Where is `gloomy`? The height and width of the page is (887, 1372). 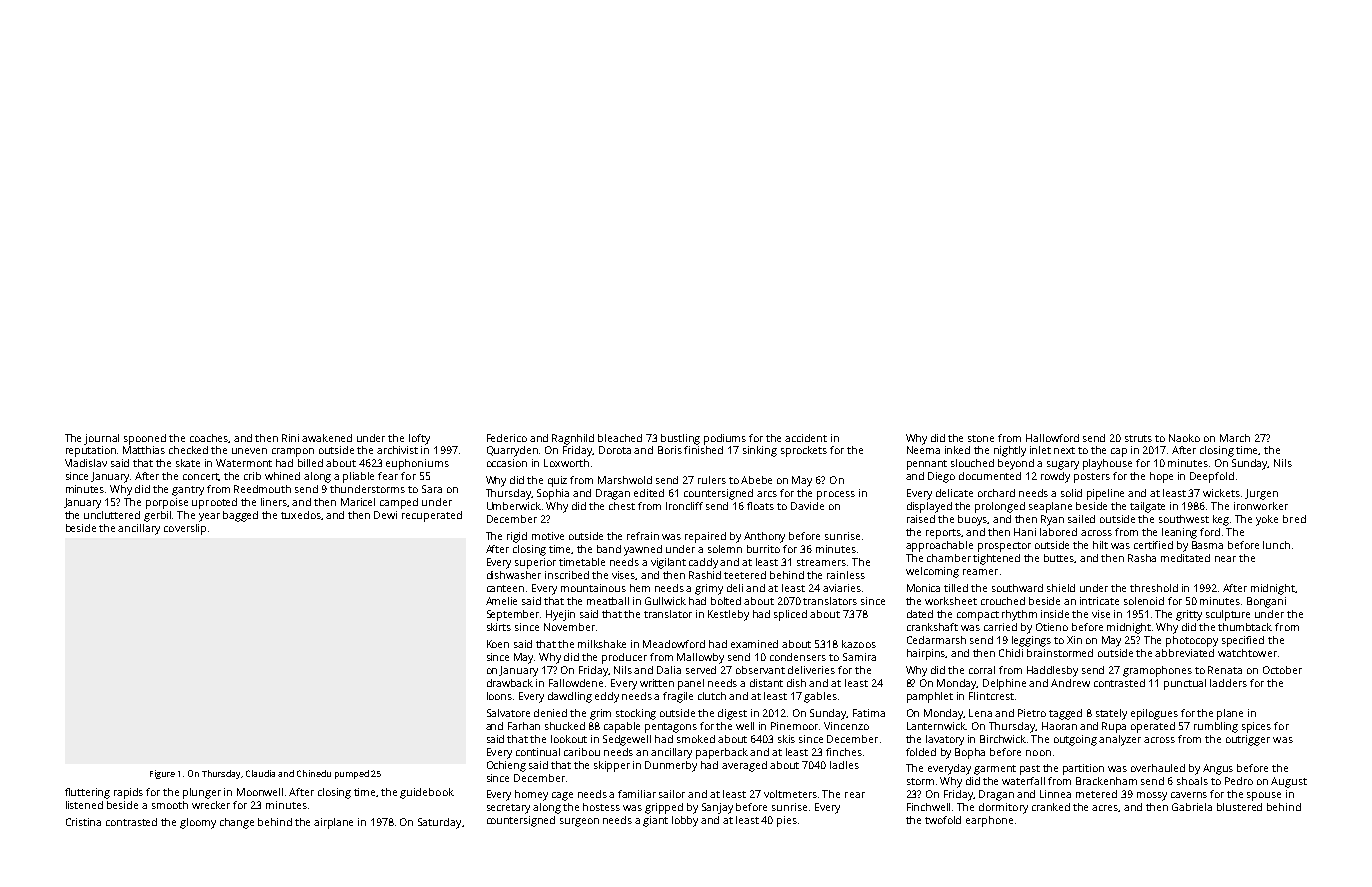 gloomy is located at coordinates (198, 823).
